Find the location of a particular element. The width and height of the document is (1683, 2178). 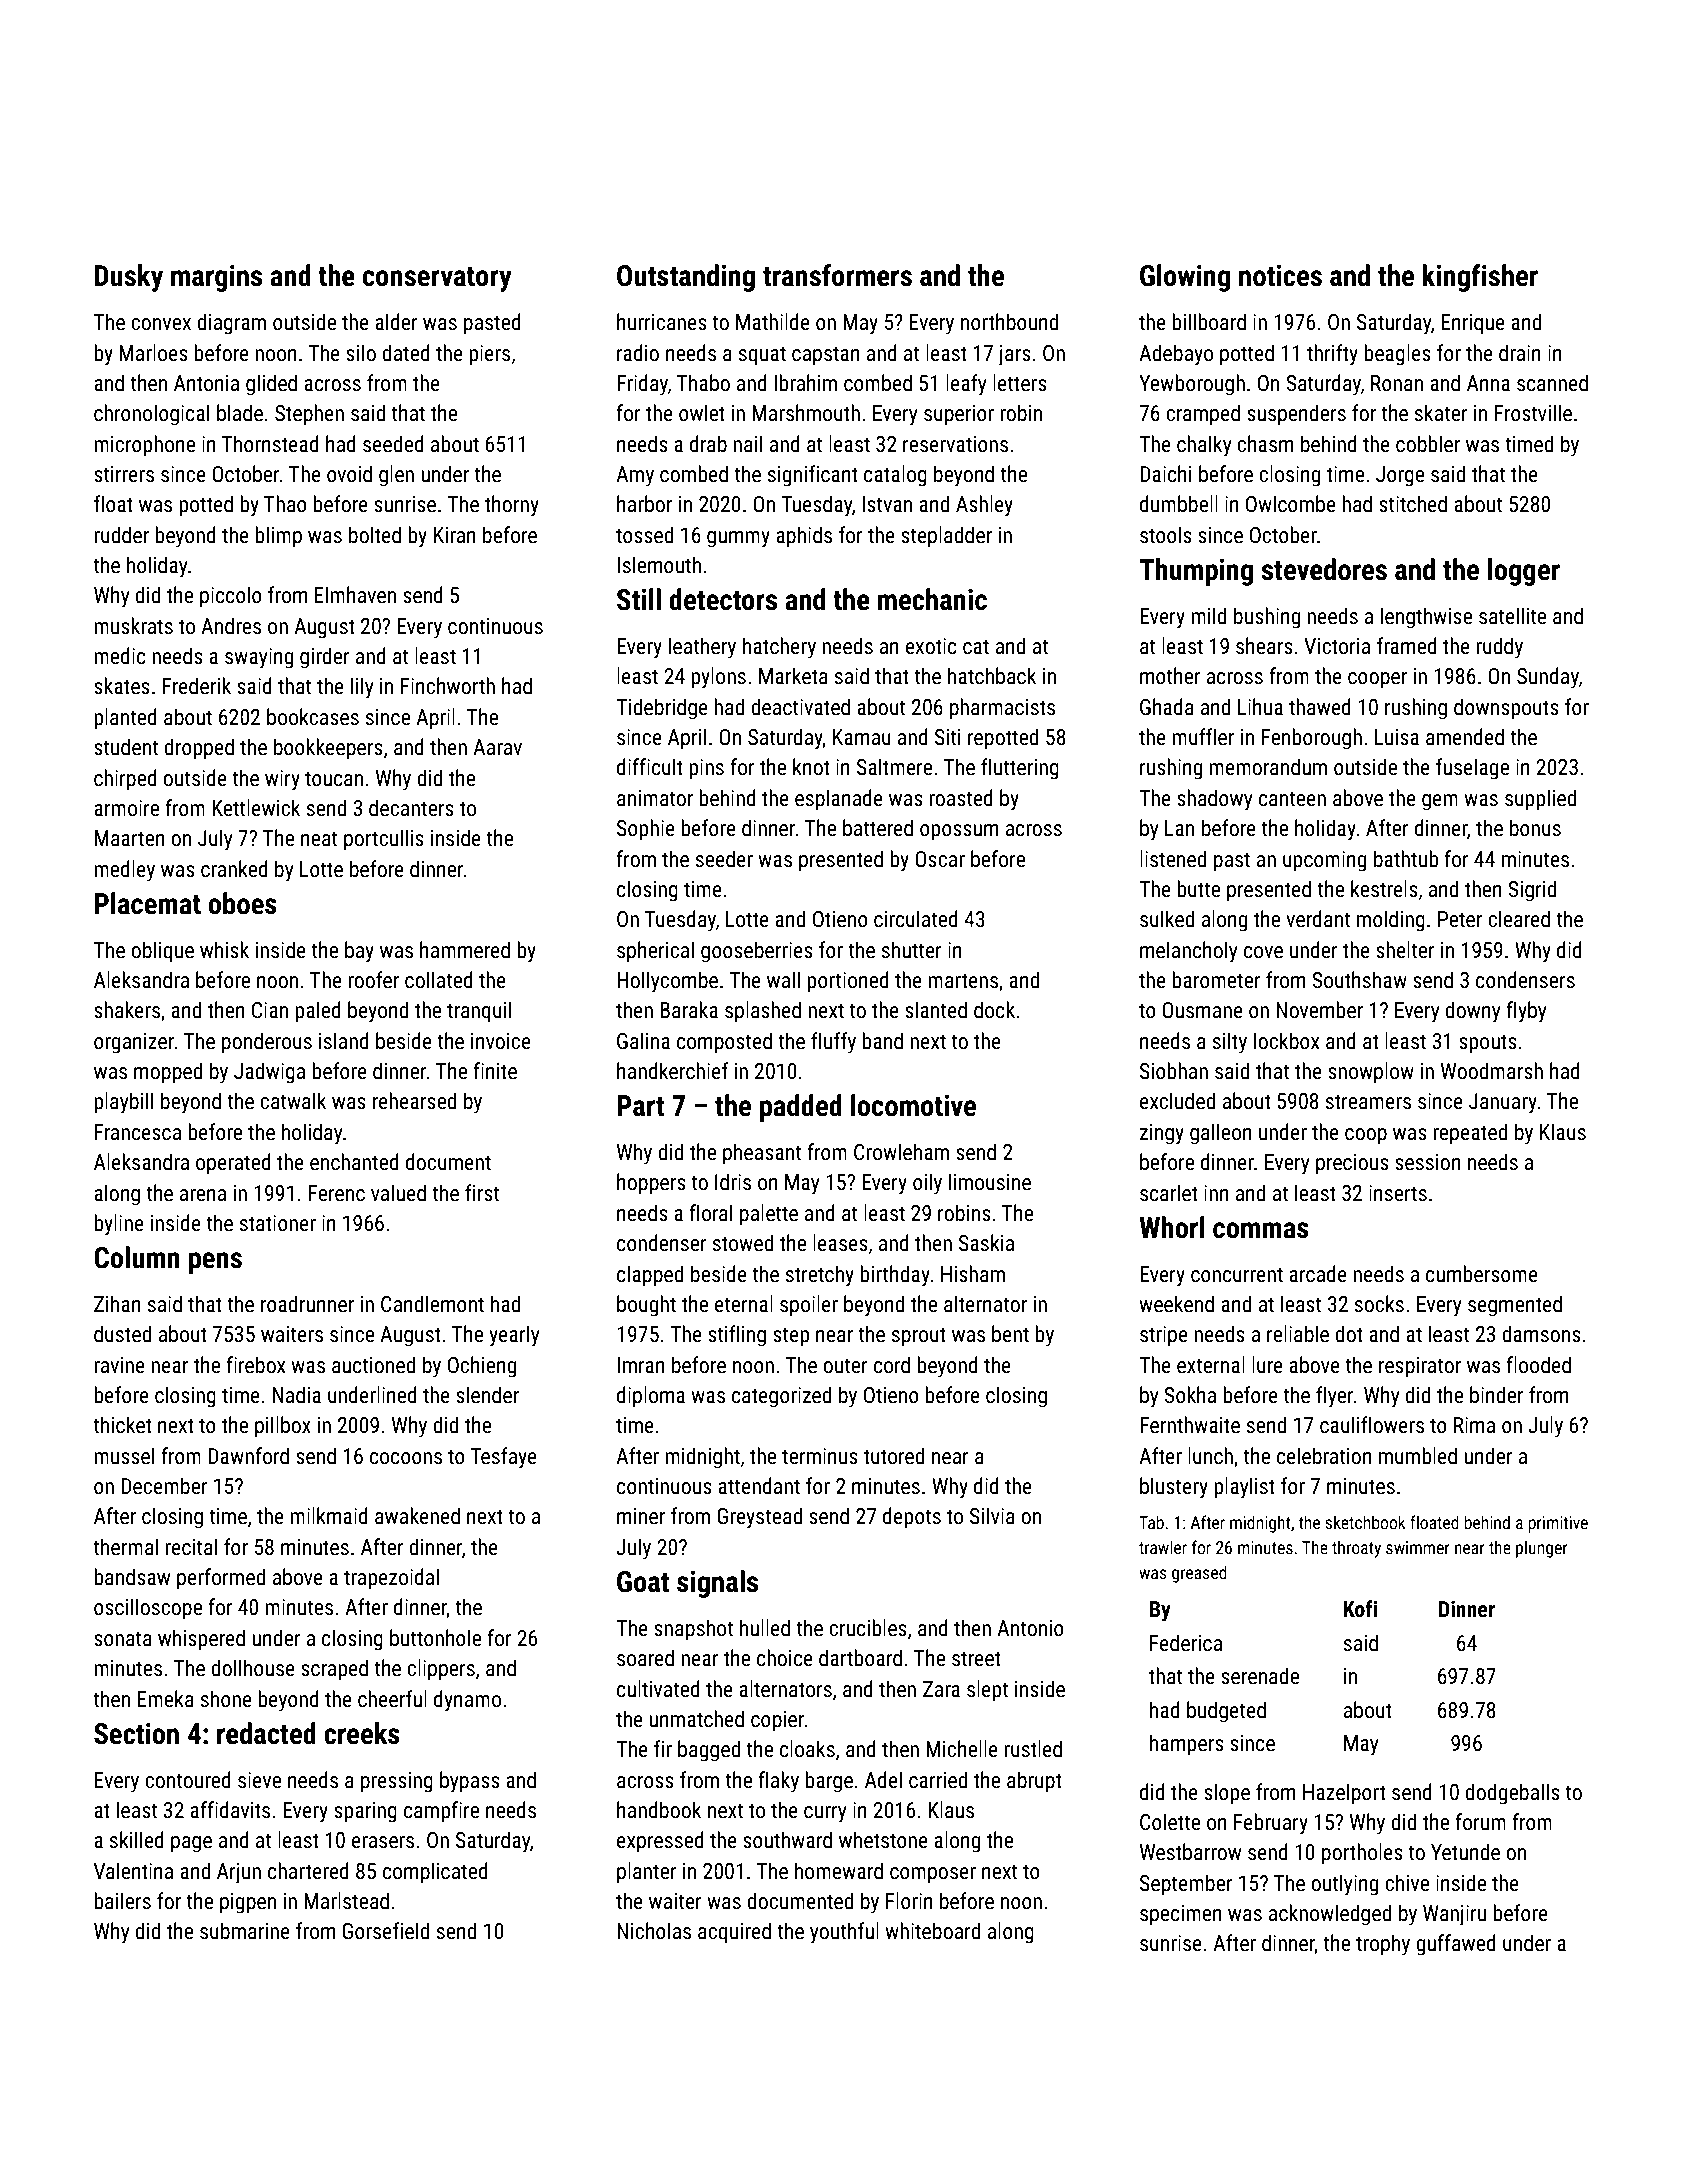

Gorsefield is located at coordinates (385, 1931).
